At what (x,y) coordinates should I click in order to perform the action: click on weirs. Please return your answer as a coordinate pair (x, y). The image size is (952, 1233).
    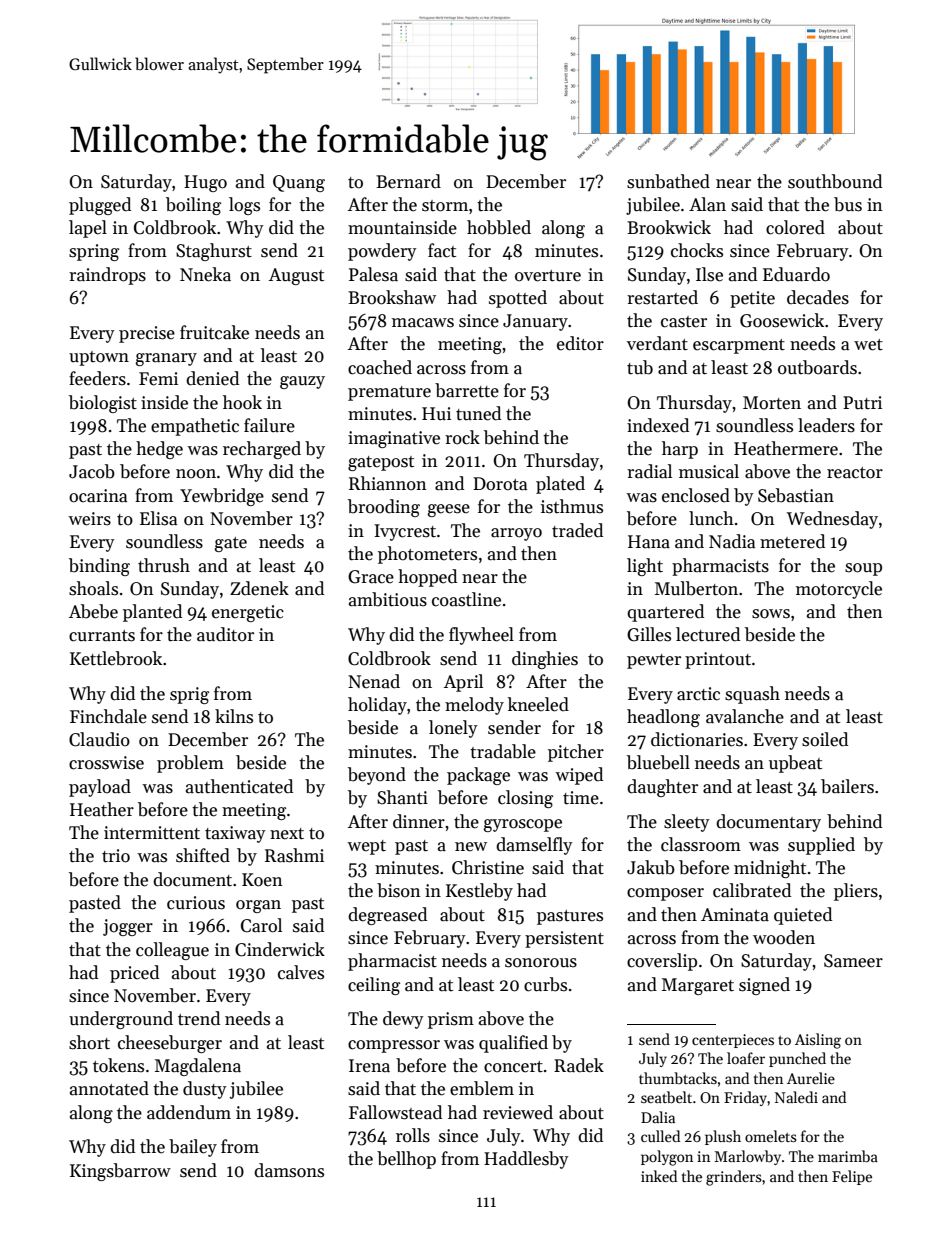
    Looking at the image, I should click on (89, 519).
